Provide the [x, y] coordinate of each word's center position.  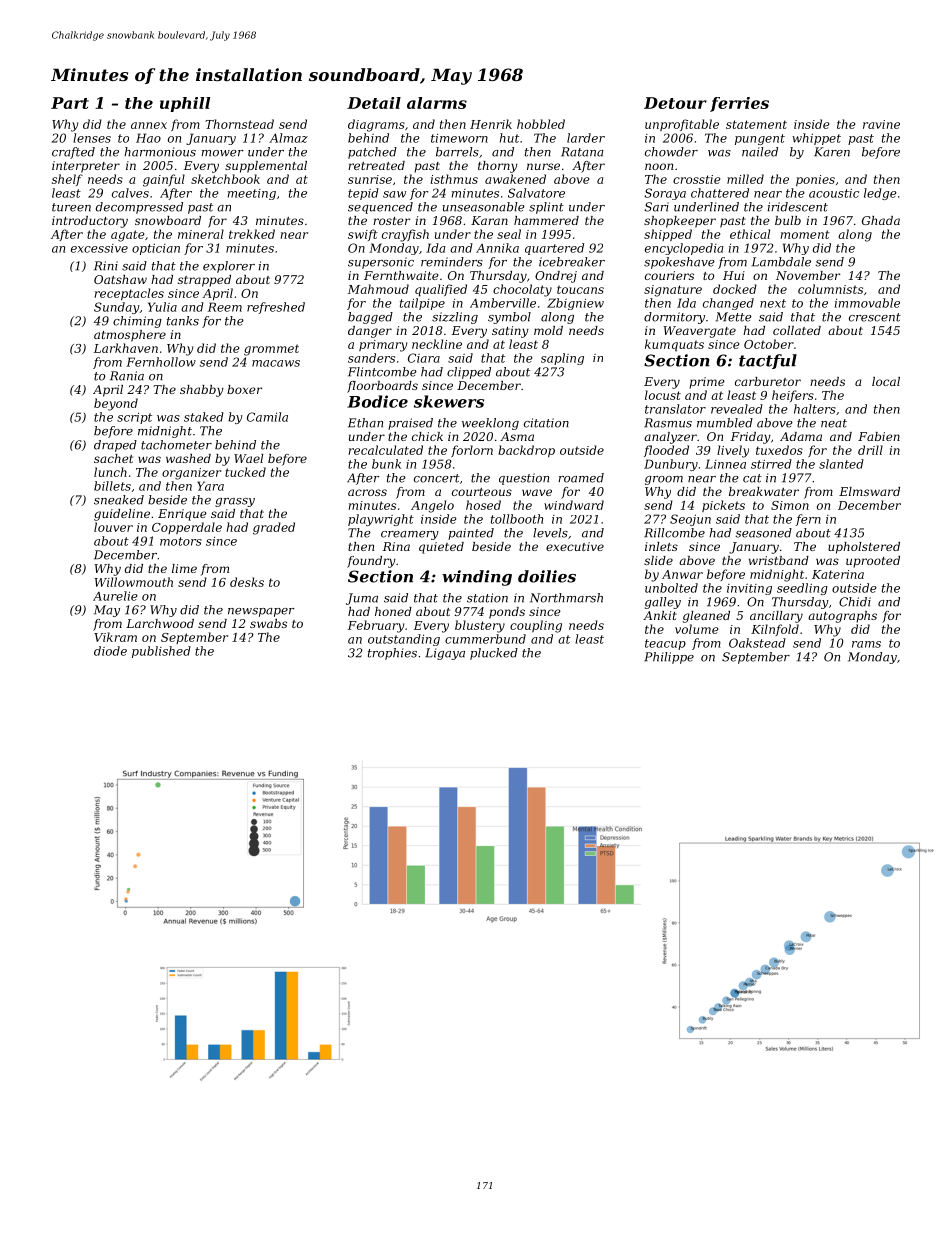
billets [112, 486]
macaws [276, 363]
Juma [362, 599]
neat [834, 423]
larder [586, 138]
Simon [790, 505]
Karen [832, 152]
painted [471, 534]
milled [745, 179]
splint [546, 208]
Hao [148, 138]
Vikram [115, 637]
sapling [562, 359]
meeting [252, 194]
